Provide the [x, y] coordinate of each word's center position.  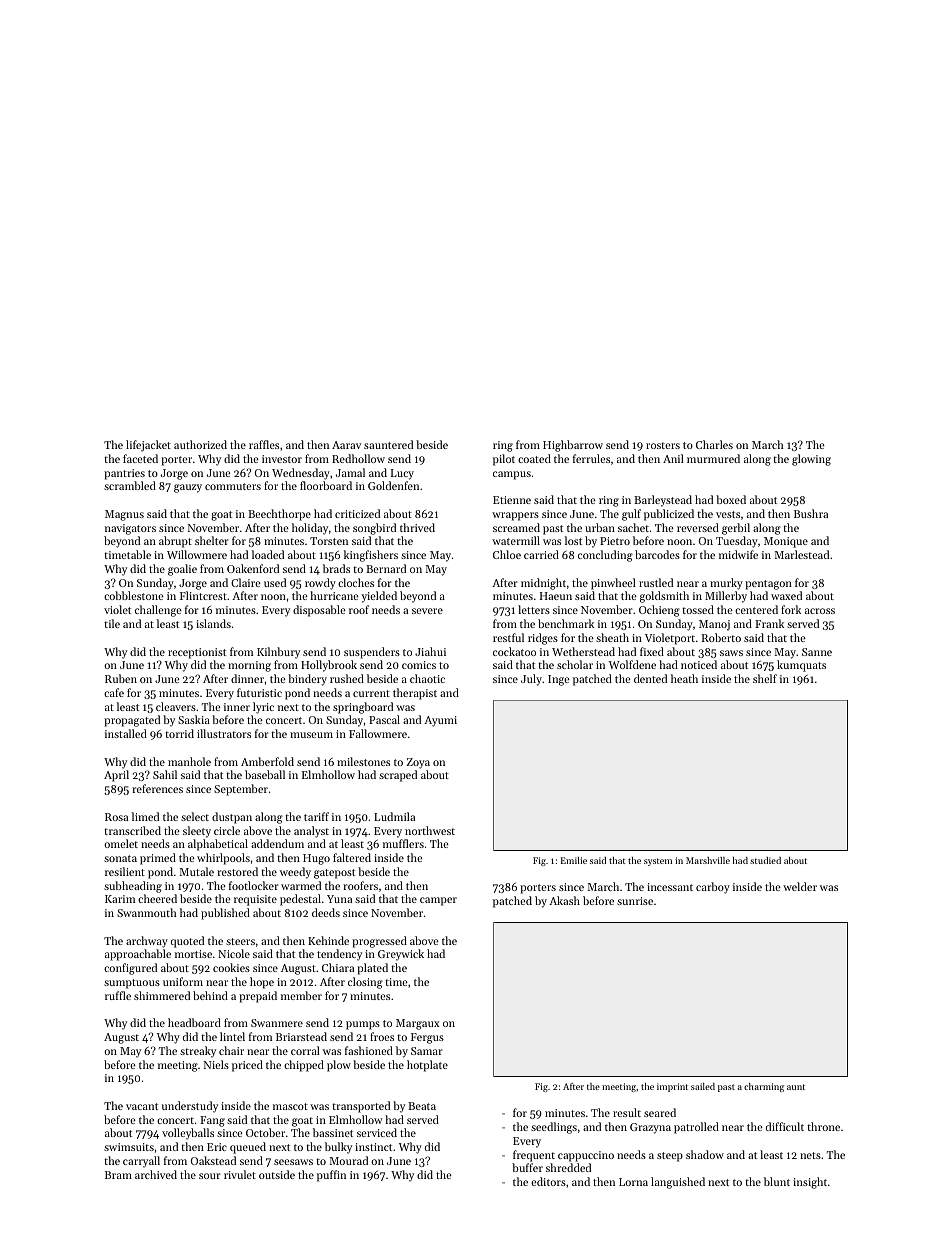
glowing [811, 460]
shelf [765, 678]
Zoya [418, 763]
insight [810, 1183]
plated [372, 969]
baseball [265, 774]
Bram [118, 1175]
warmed [301, 885]
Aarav [346, 445]
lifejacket [148, 446]
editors [548, 1181]
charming [764, 1087]
